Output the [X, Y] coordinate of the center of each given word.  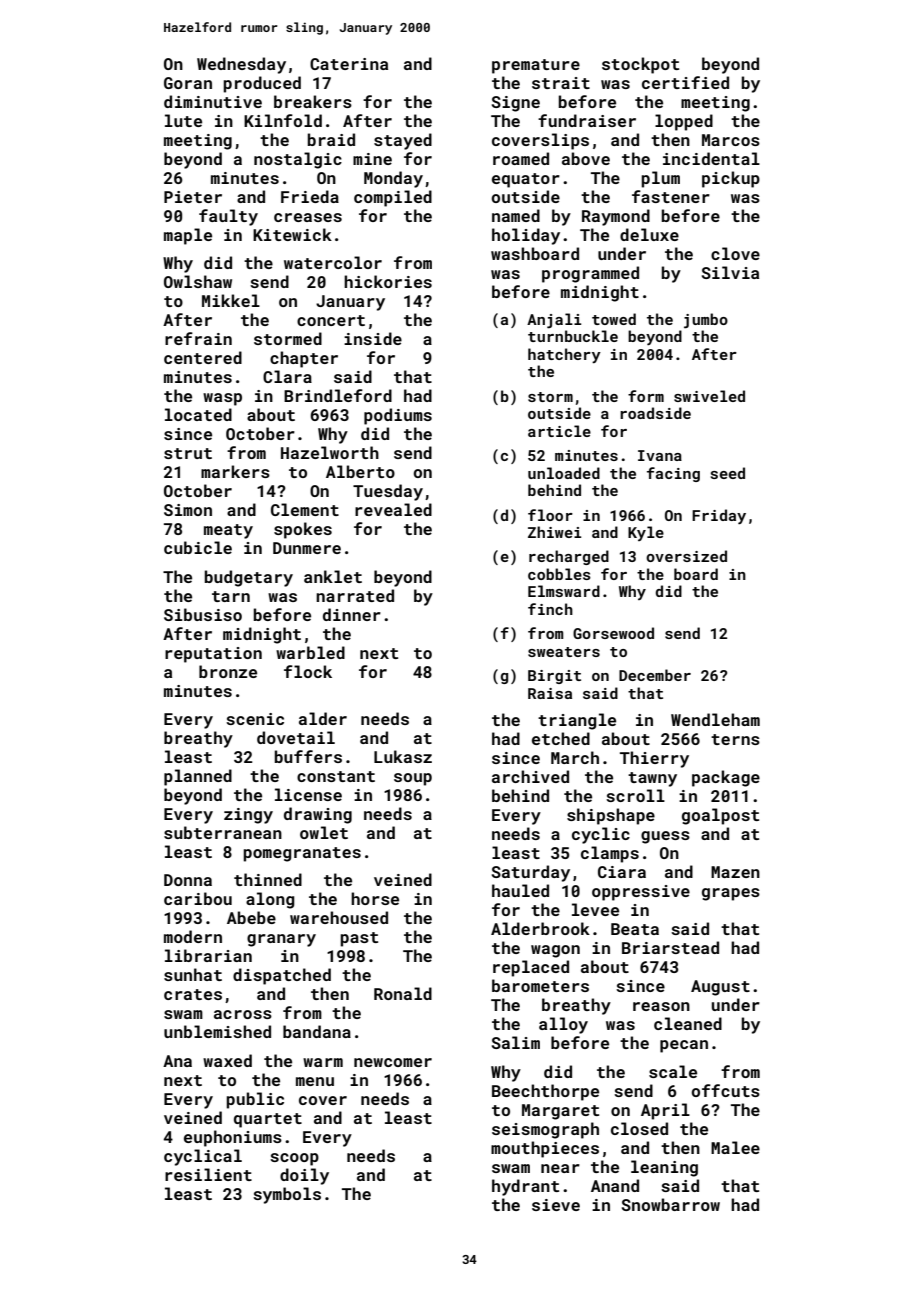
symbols [287, 1195]
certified [685, 82]
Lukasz [403, 756]
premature [536, 66]
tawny [652, 779]
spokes [303, 530]
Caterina [349, 64]
